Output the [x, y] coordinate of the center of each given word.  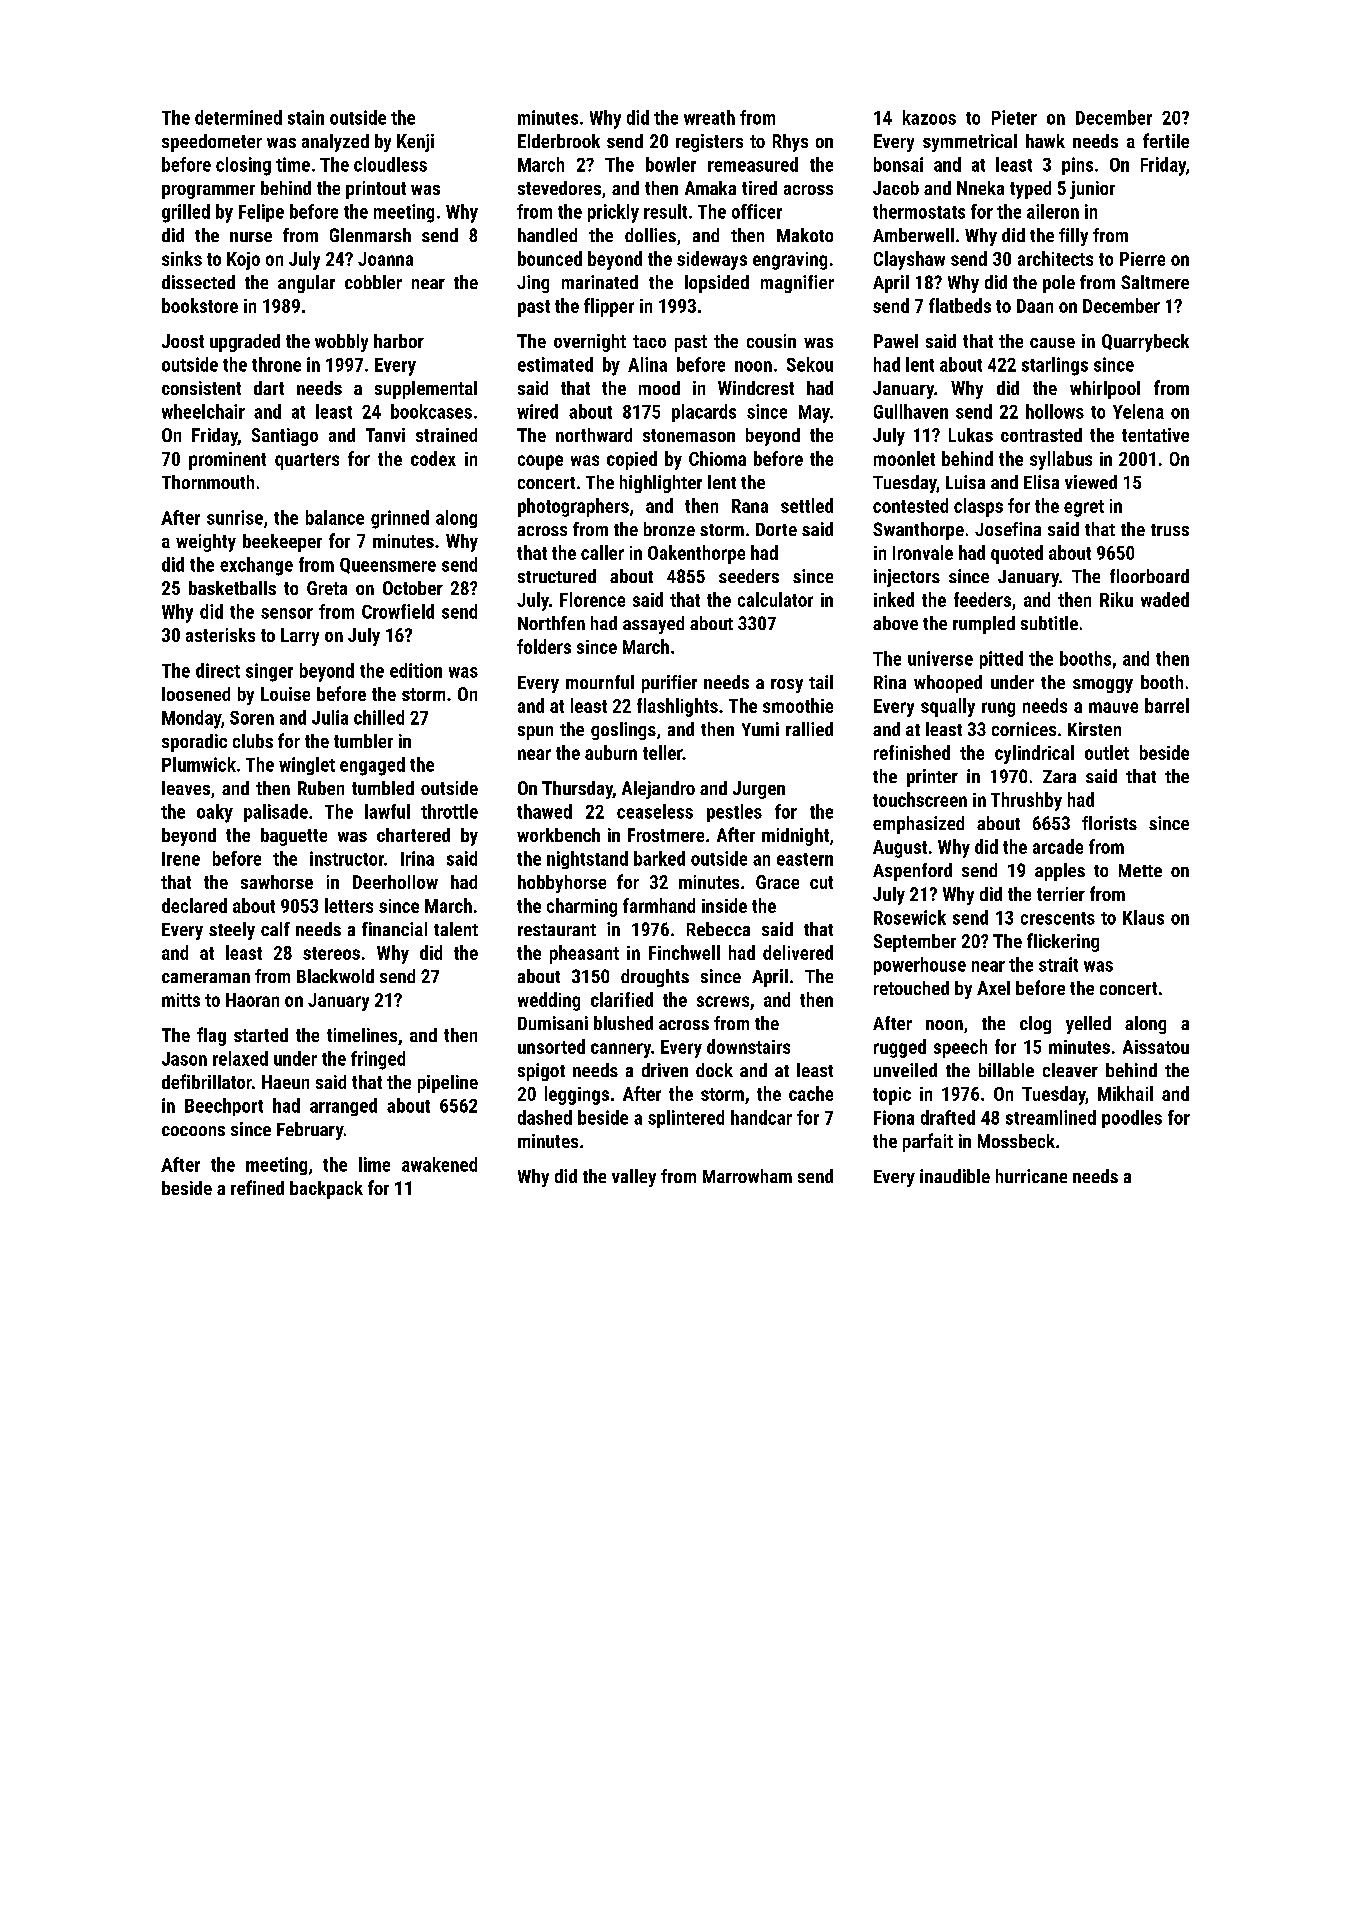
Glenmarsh [370, 235]
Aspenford [912, 872]
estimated [555, 364]
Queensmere [388, 566]
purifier [669, 684]
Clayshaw [909, 260]
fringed [378, 1060]
